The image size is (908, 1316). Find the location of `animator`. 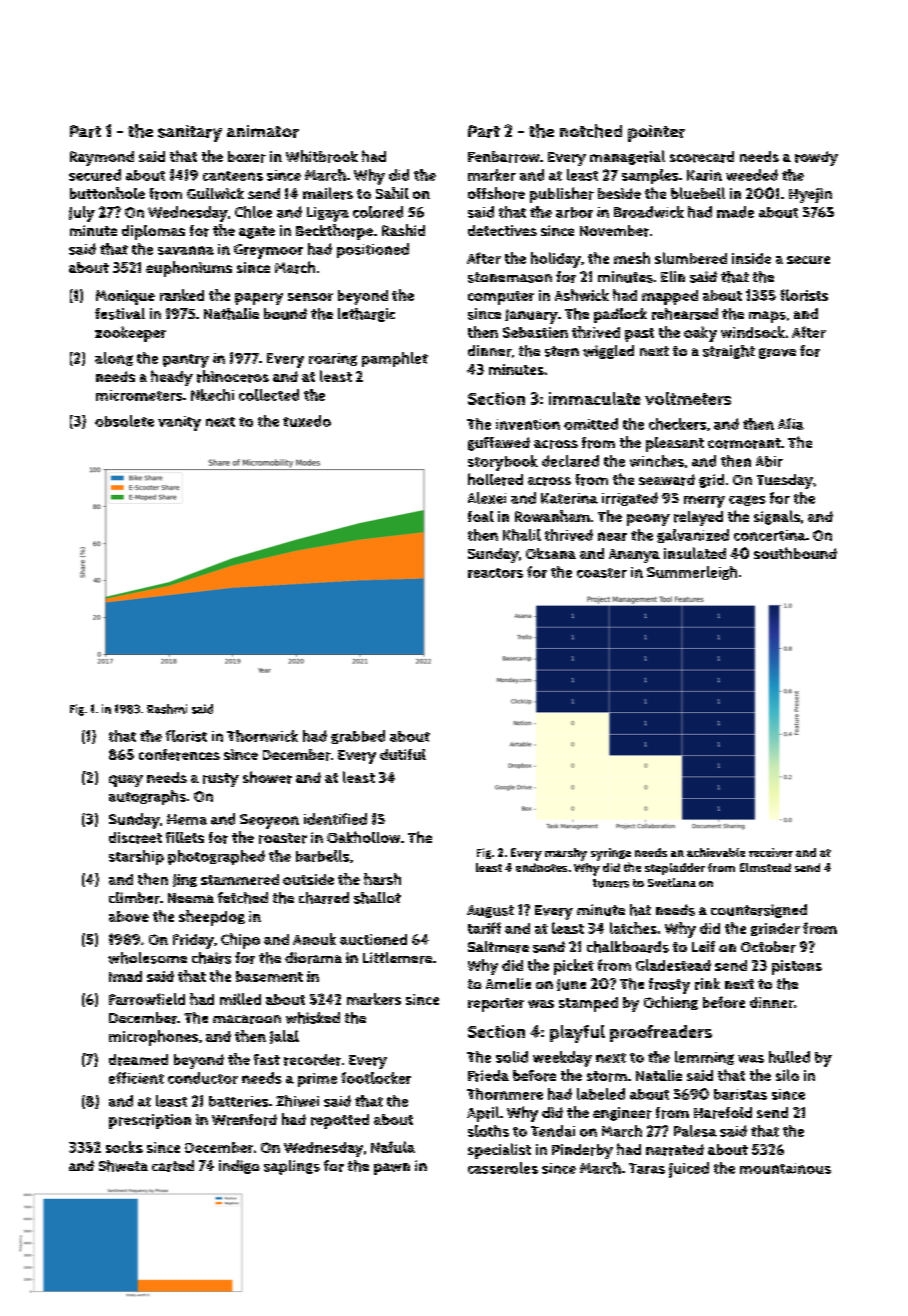

animator is located at coordinates (263, 131).
